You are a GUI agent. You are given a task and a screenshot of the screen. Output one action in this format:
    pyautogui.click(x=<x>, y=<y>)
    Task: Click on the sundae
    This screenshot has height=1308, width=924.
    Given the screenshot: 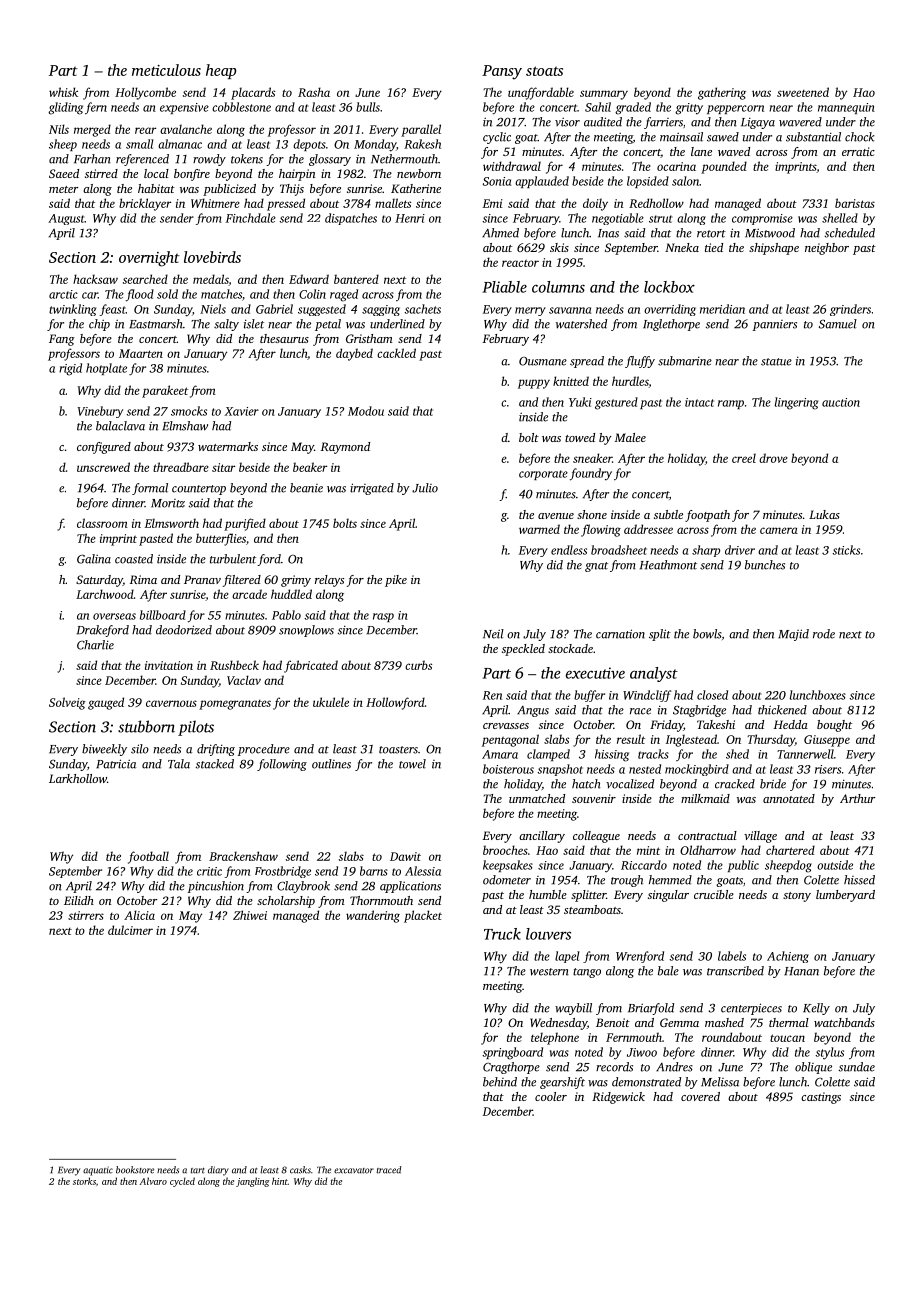 What is the action you would take?
    pyautogui.click(x=857, y=1067)
